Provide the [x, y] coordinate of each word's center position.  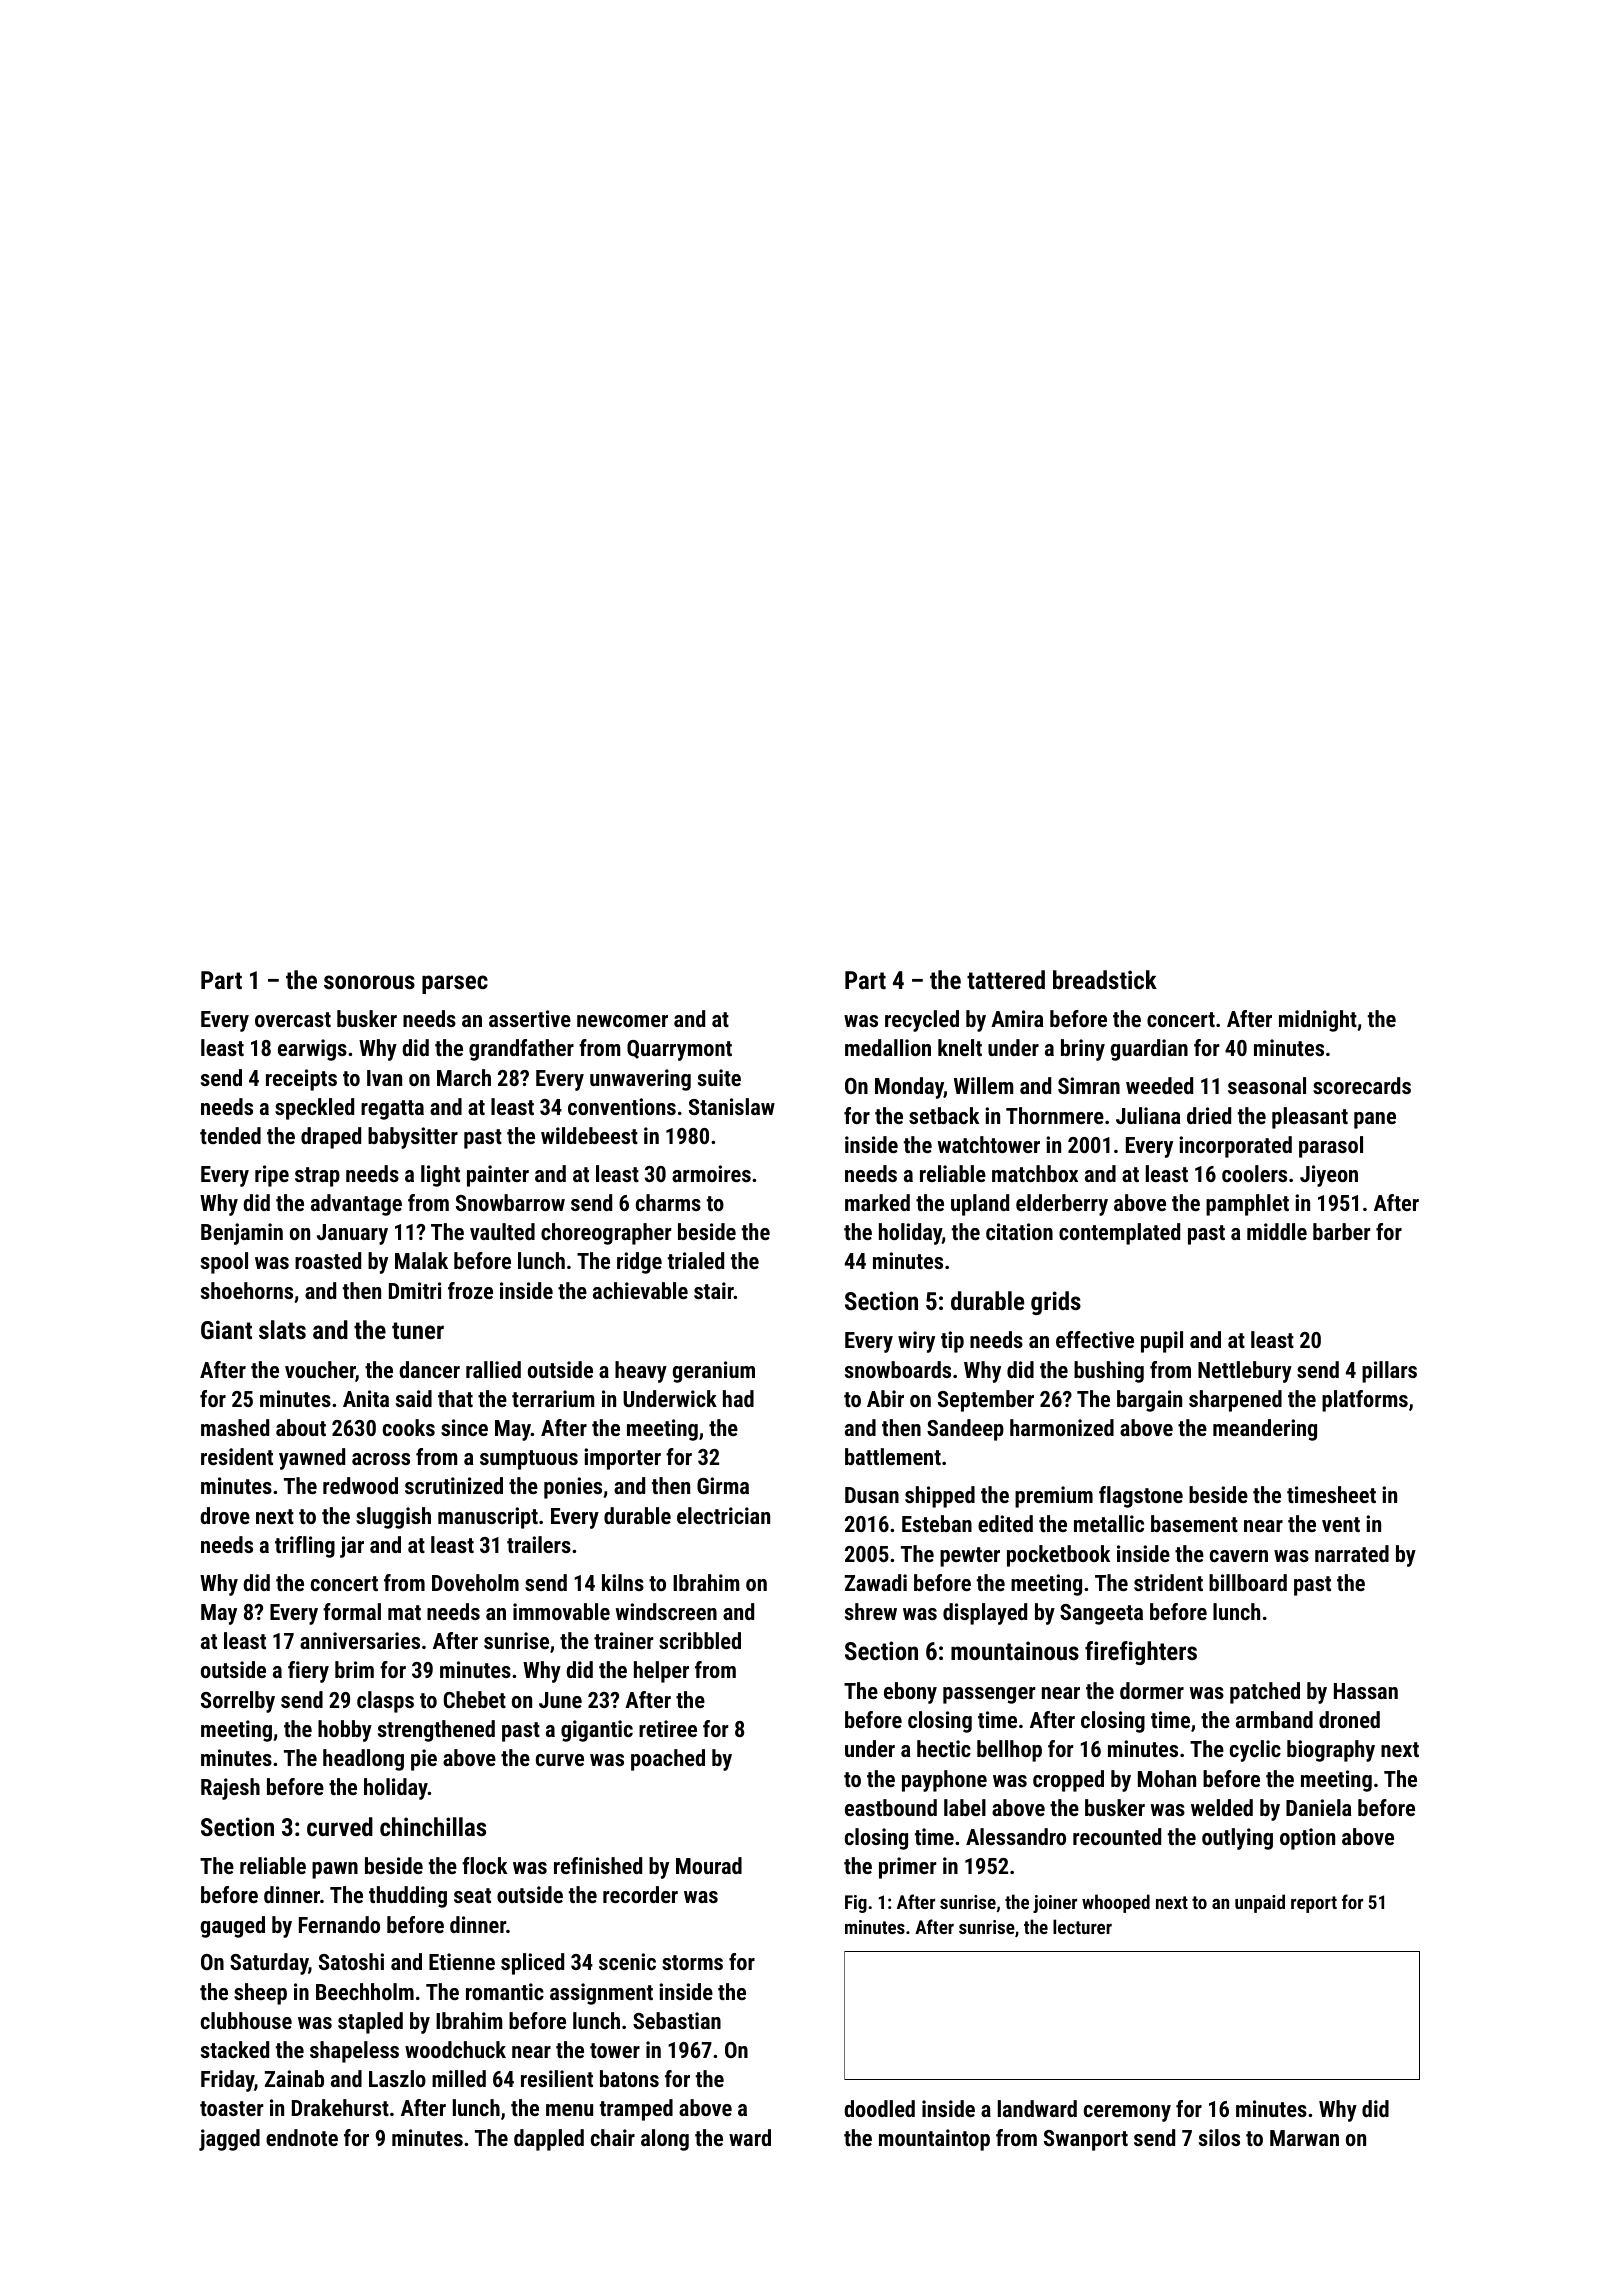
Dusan [872, 1495]
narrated [1352, 1553]
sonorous [369, 982]
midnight [1318, 1021]
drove [225, 1515]
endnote [302, 2137]
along [665, 2140]
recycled [922, 1021]
